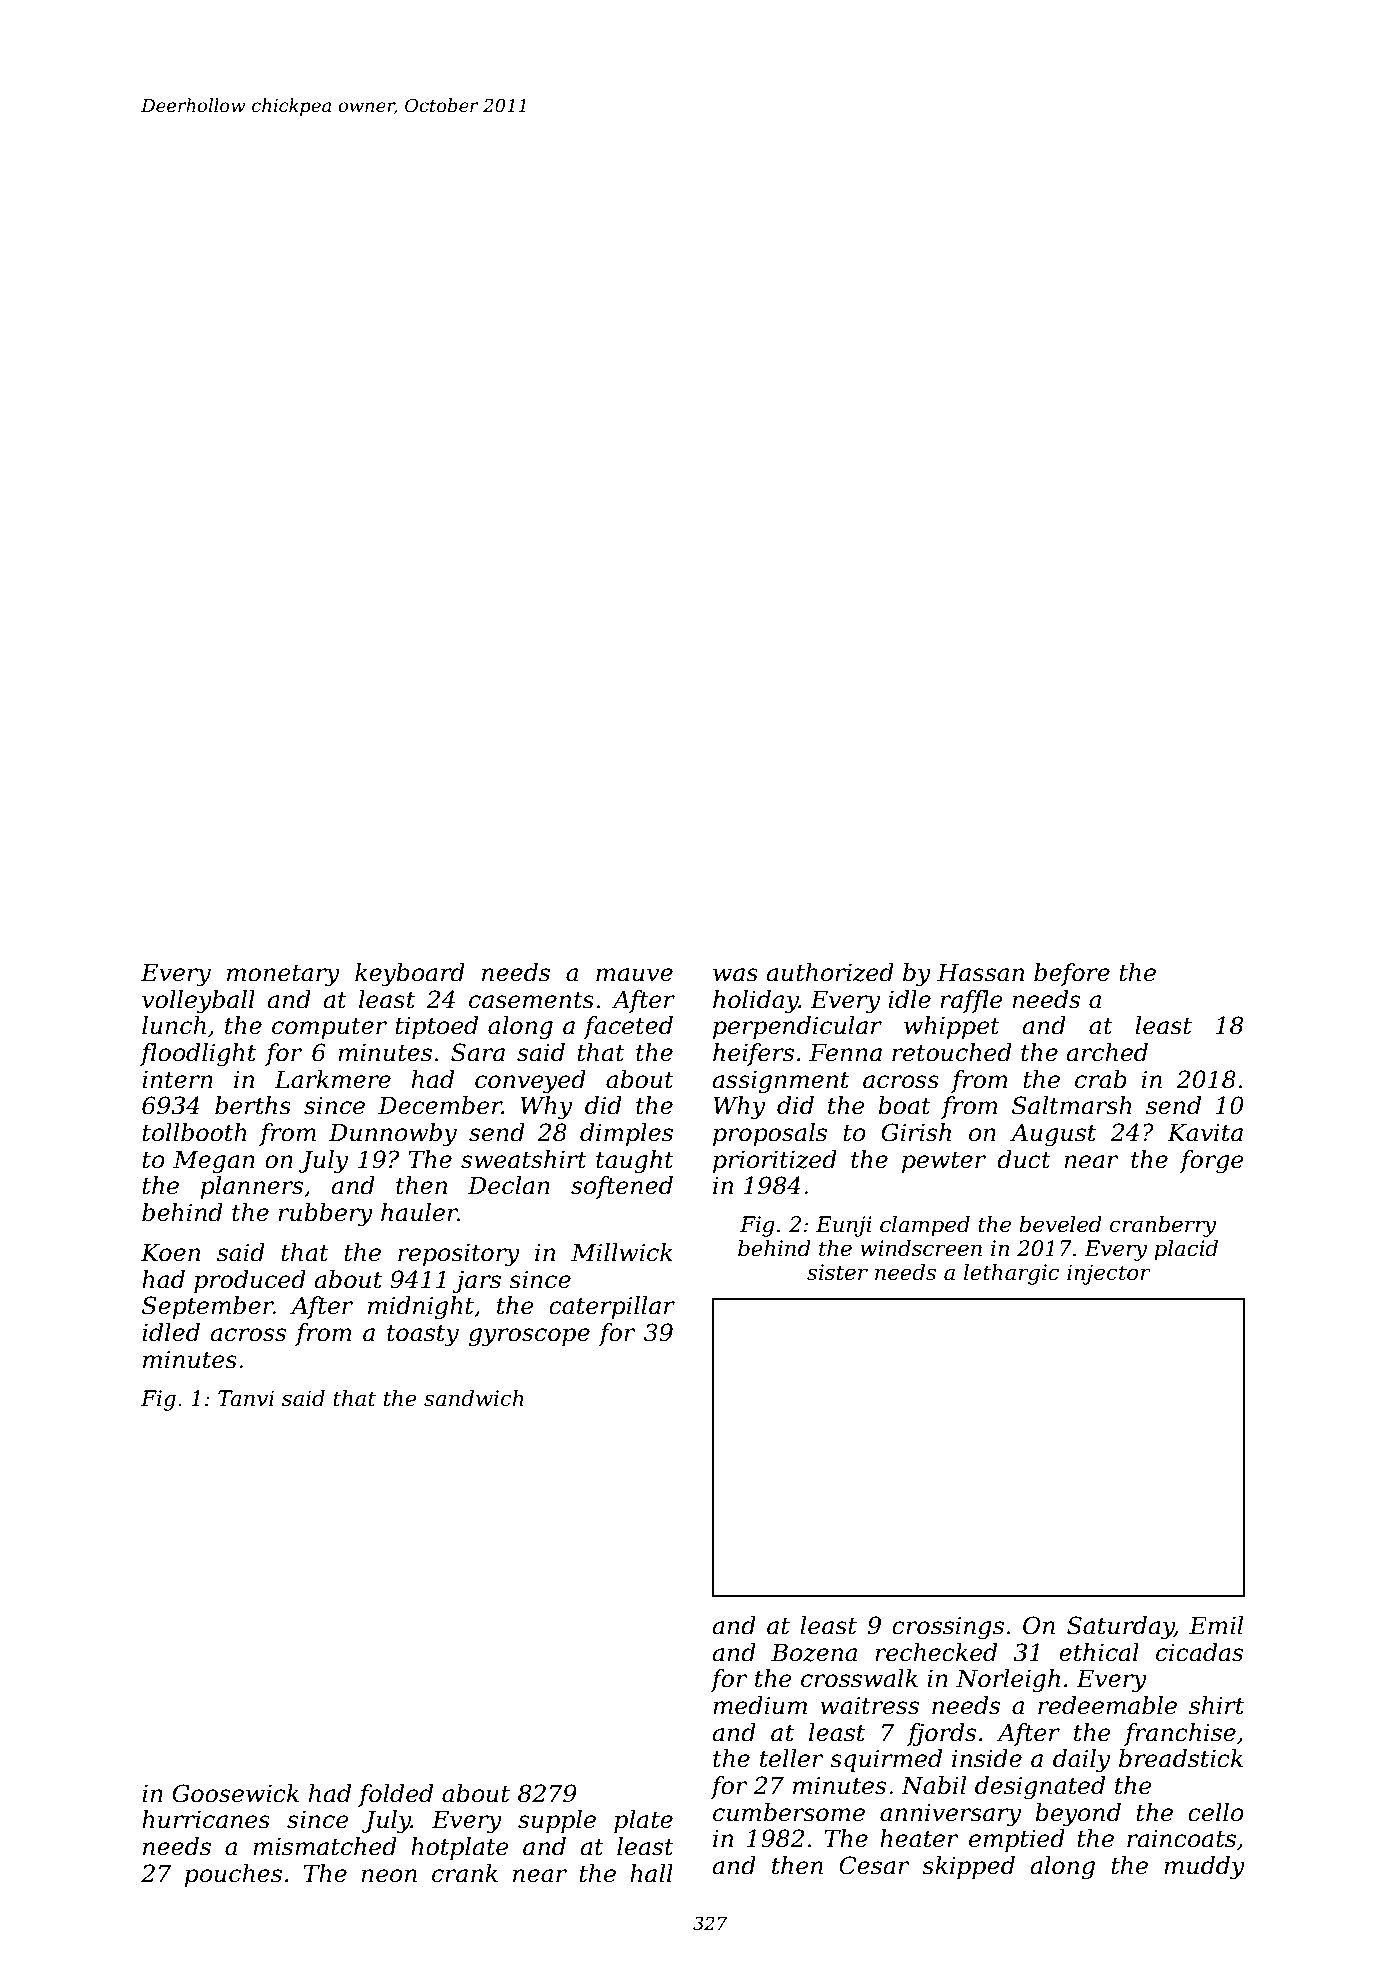 Image resolution: width=1386 pixels, height=1969 pixels. What do you see at coordinates (651, 1873) in the document?
I see `hall` at bounding box center [651, 1873].
